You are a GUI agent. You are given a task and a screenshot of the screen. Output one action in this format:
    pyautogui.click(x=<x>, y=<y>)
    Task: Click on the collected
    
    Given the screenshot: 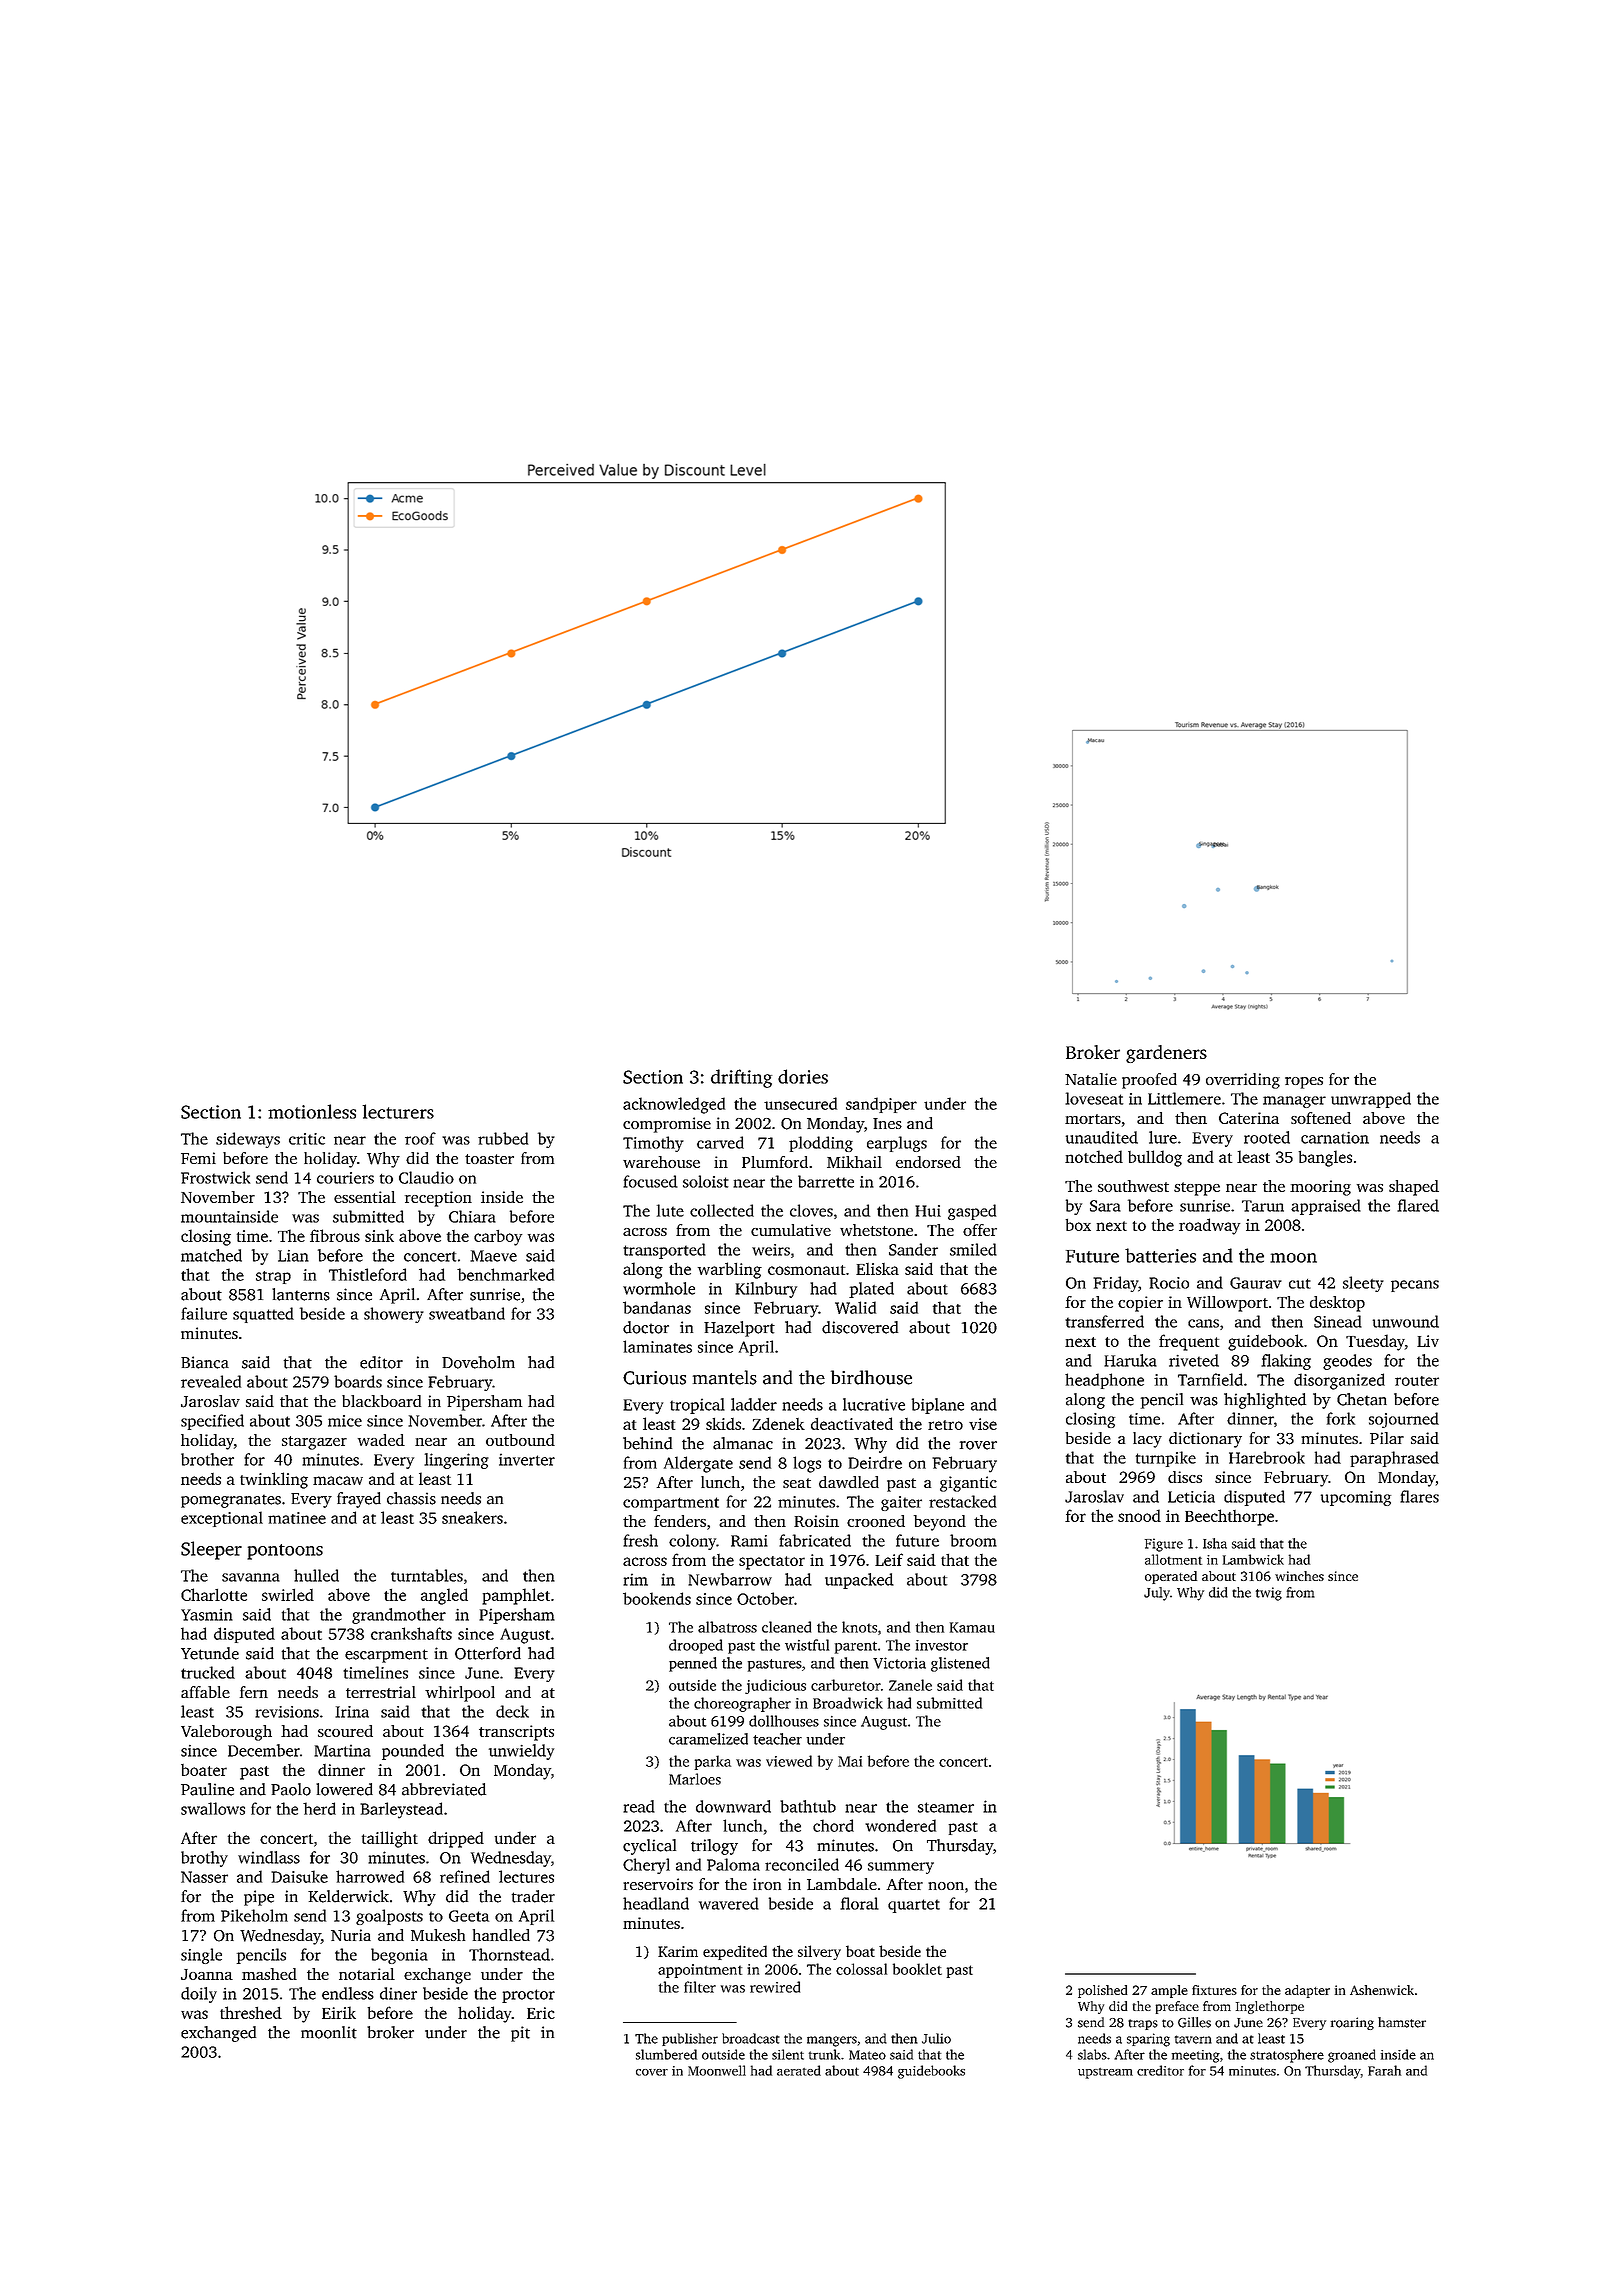 What is the action you would take?
    pyautogui.click(x=722, y=1210)
